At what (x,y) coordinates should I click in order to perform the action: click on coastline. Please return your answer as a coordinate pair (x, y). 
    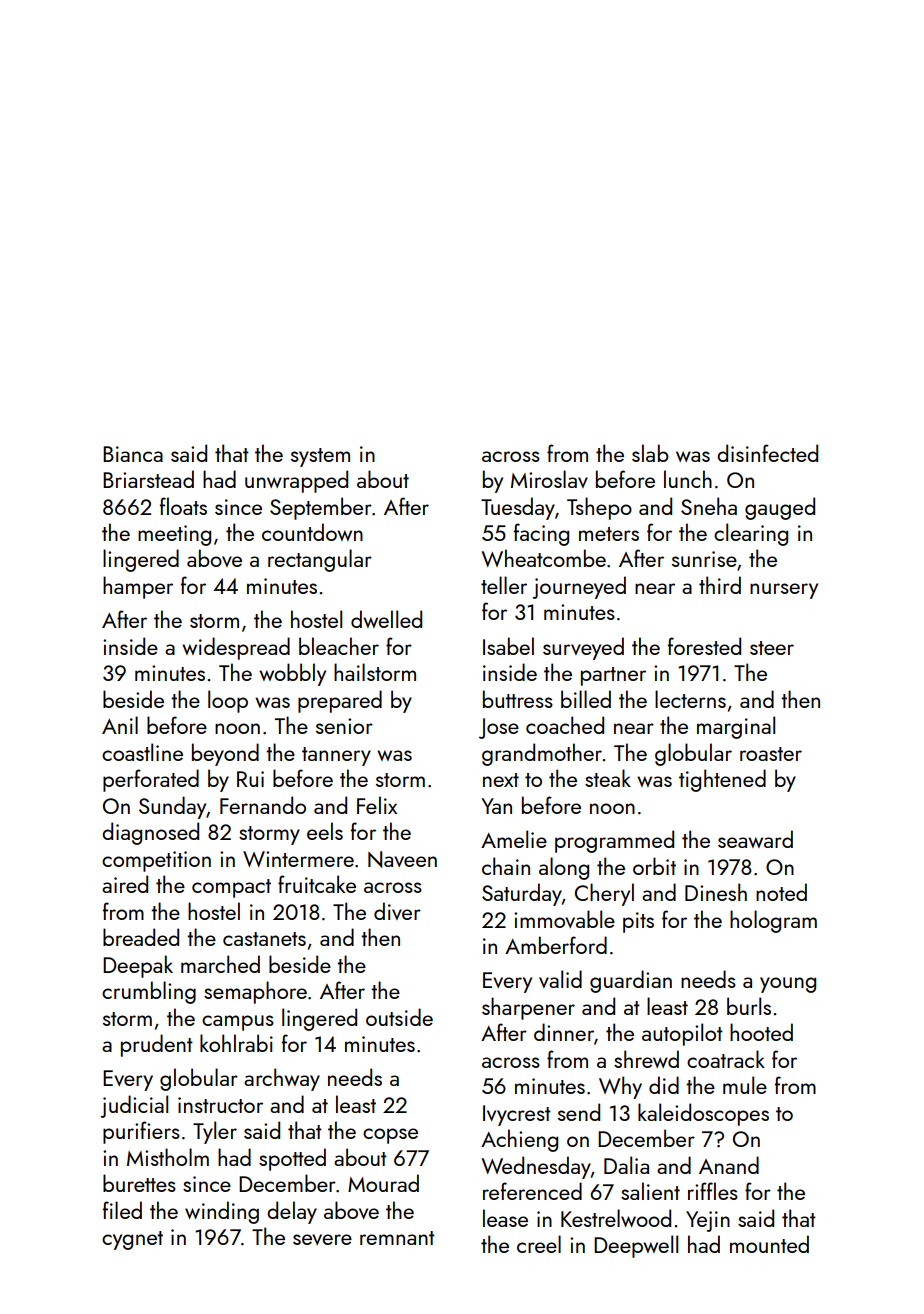
    Looking at the image, I should click on (142, 752).
